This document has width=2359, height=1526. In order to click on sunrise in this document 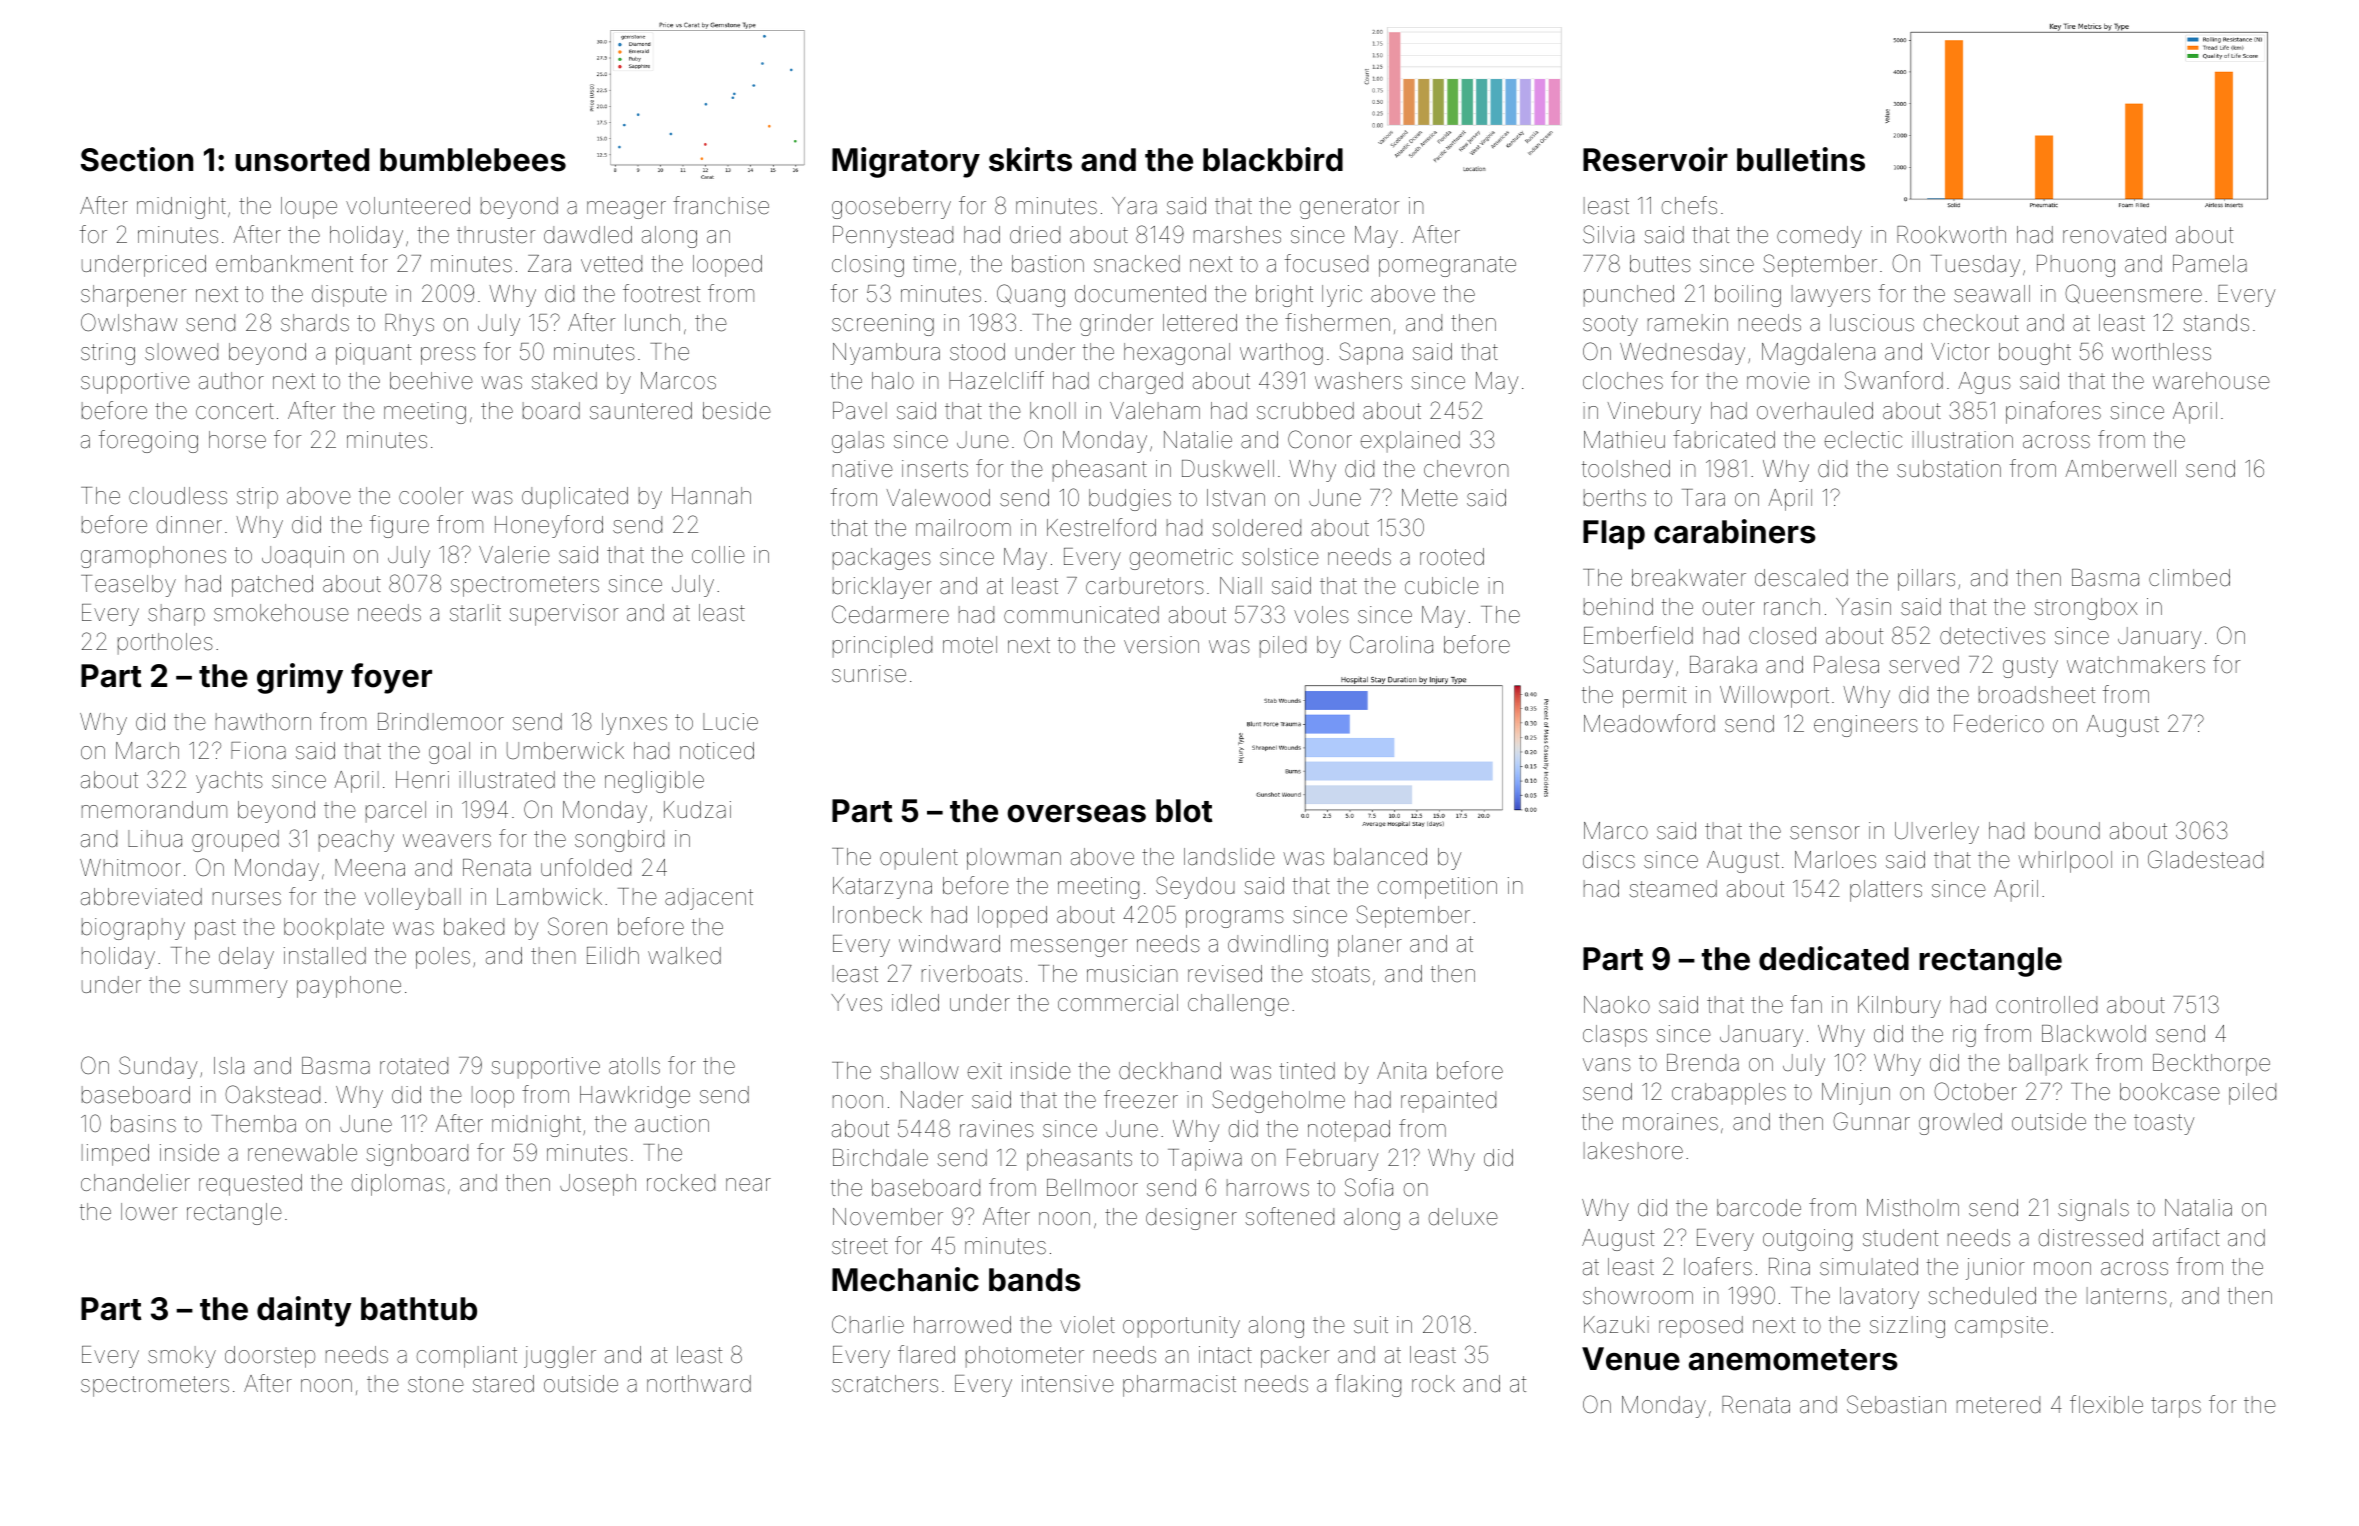, I will do `click(869, 674)`.
